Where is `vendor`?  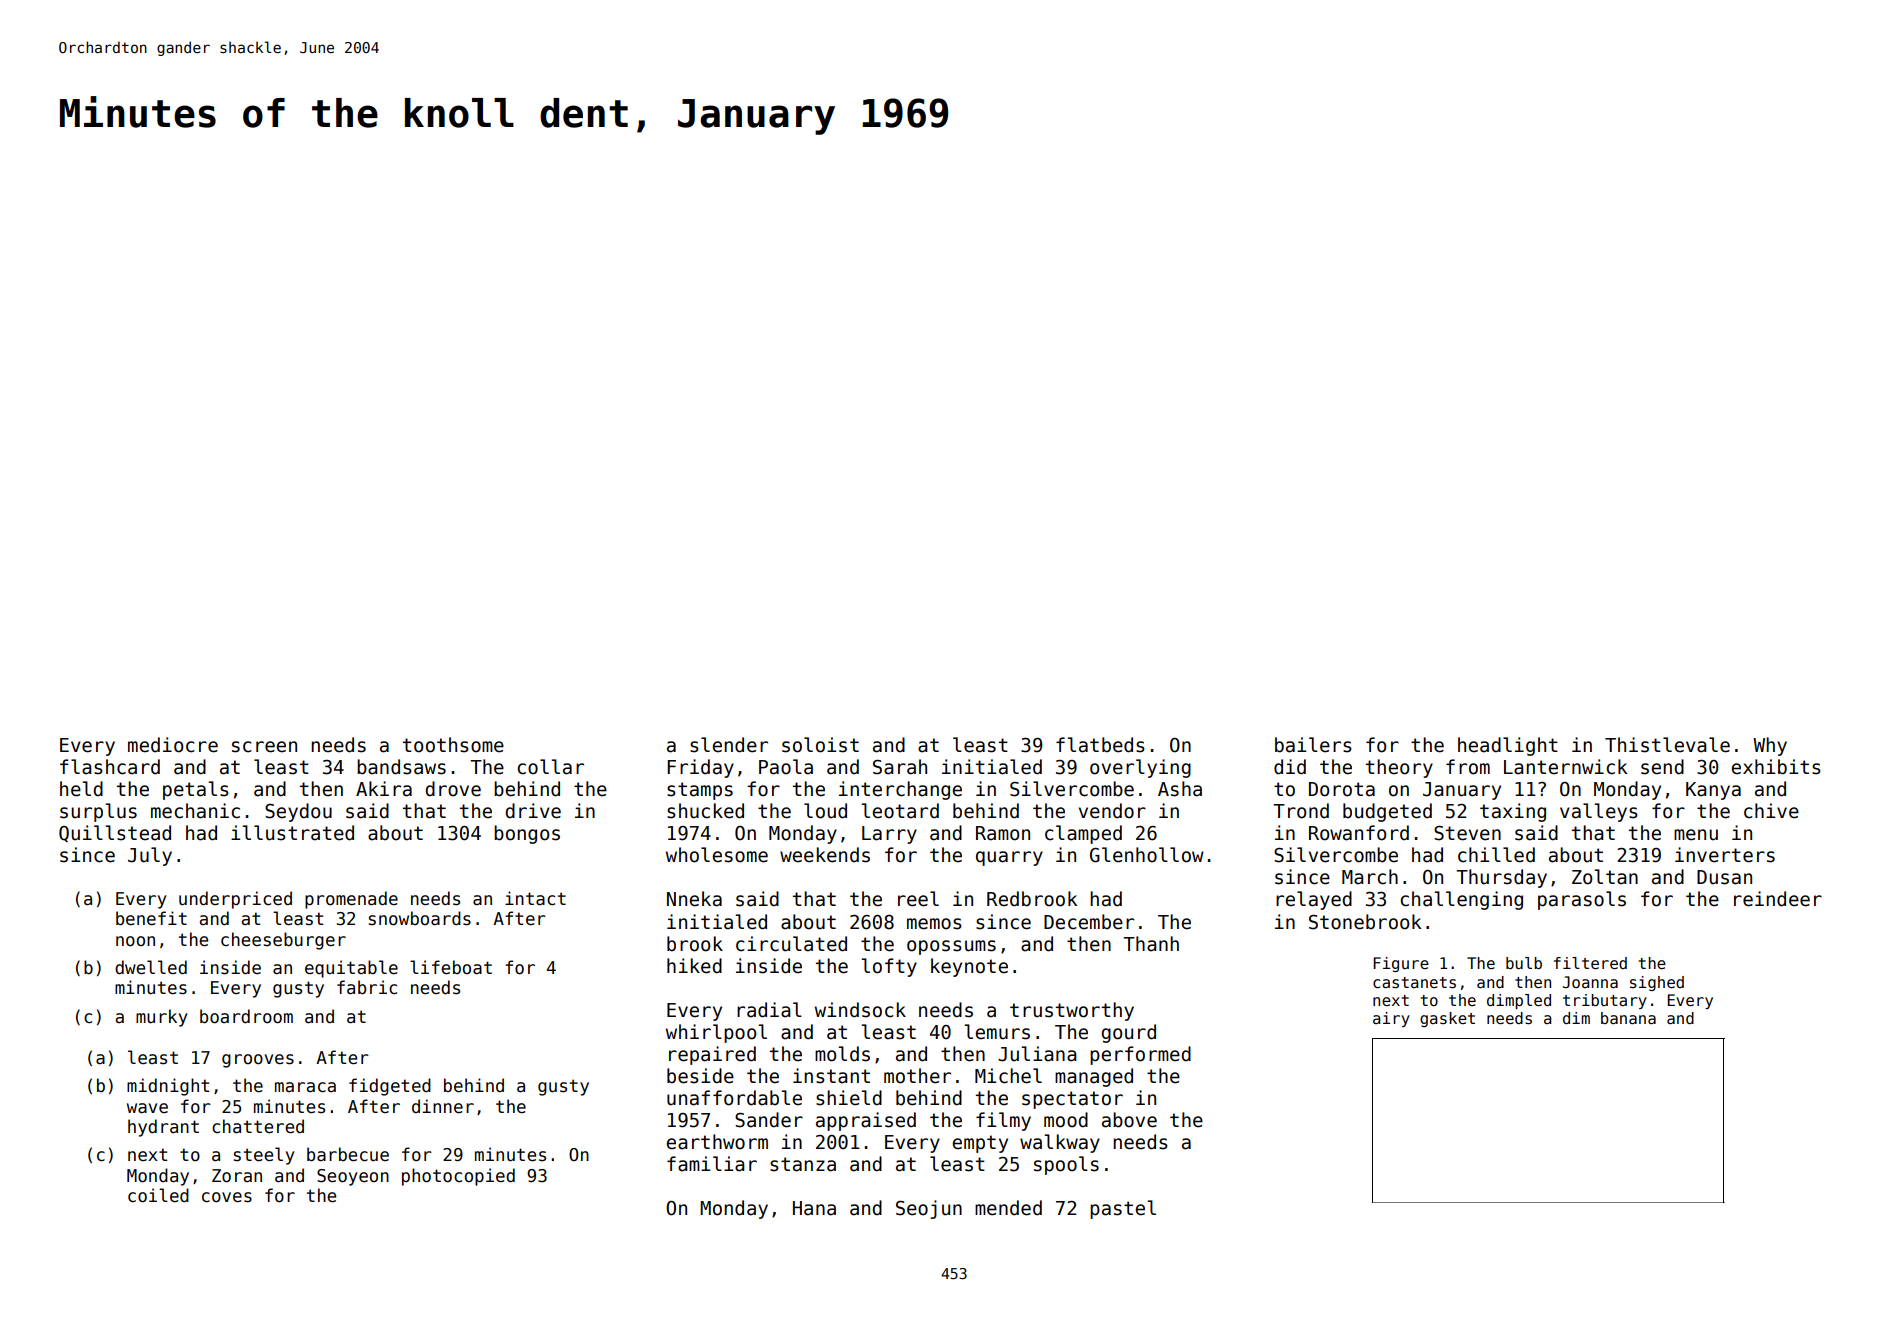
vendor is located at coordinates (1112, 811).
